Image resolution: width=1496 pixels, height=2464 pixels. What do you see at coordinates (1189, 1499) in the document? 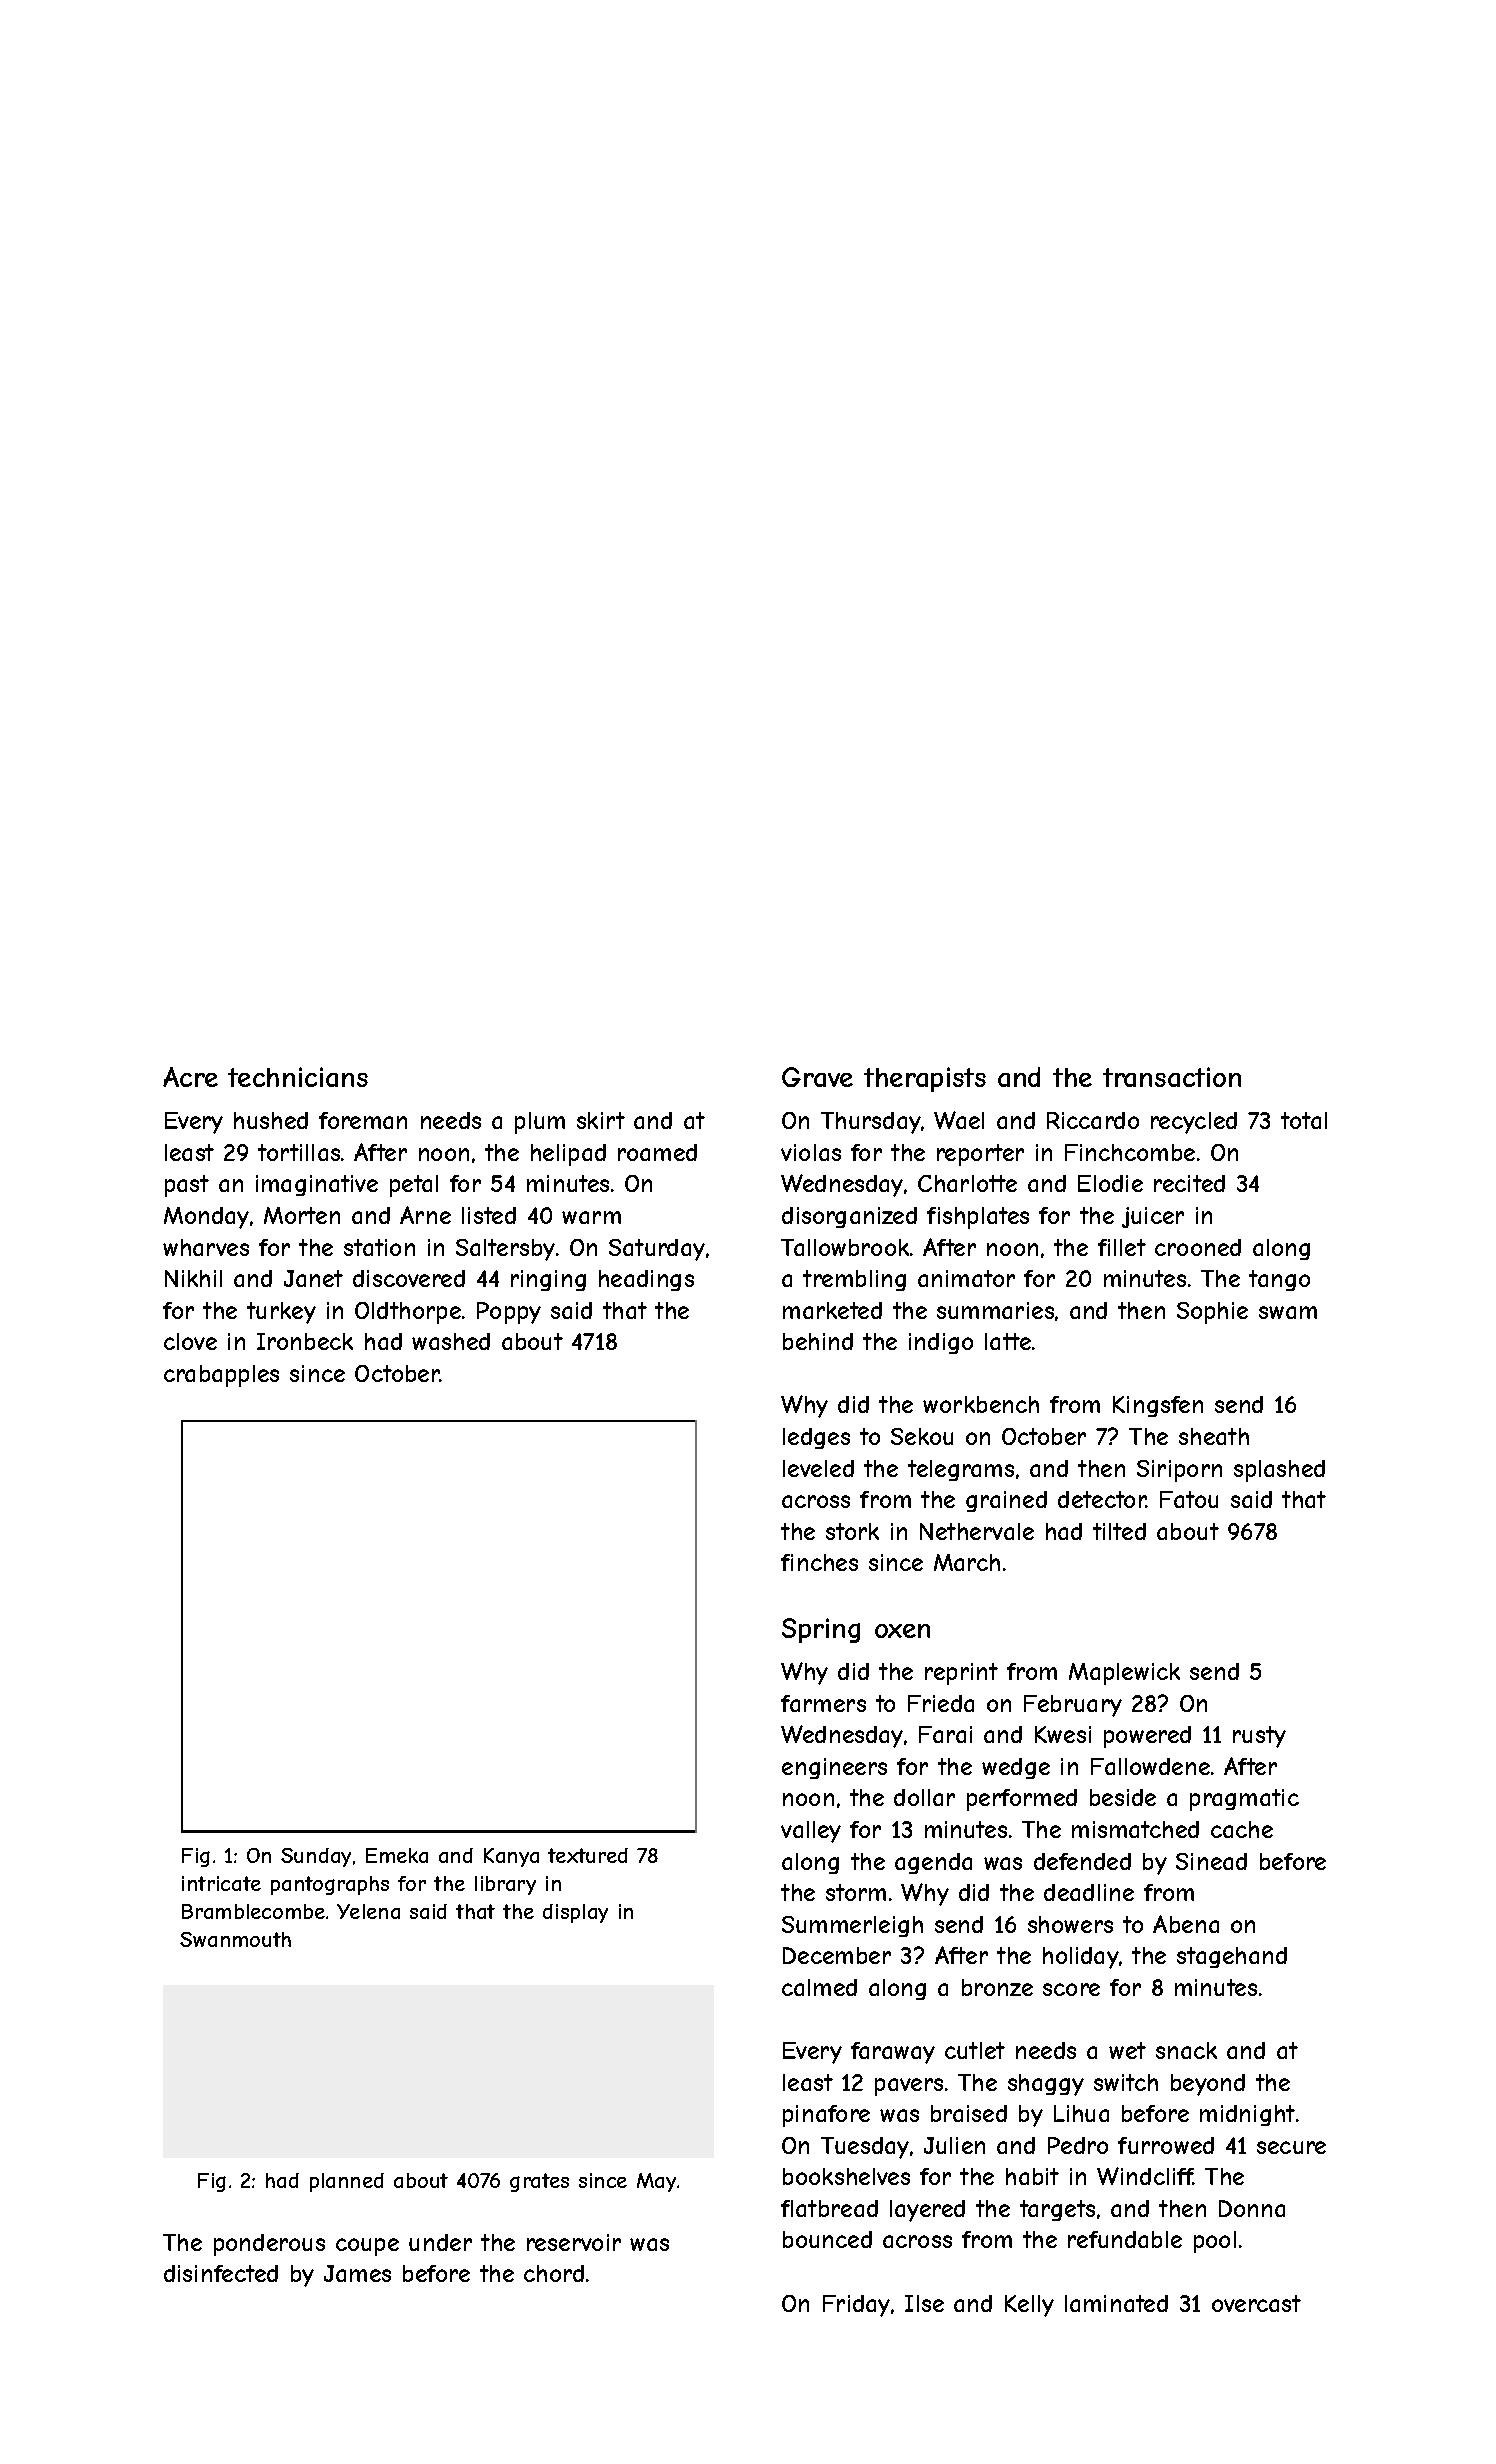
I see `Fatou` at bounding box center [1189, 1499].
